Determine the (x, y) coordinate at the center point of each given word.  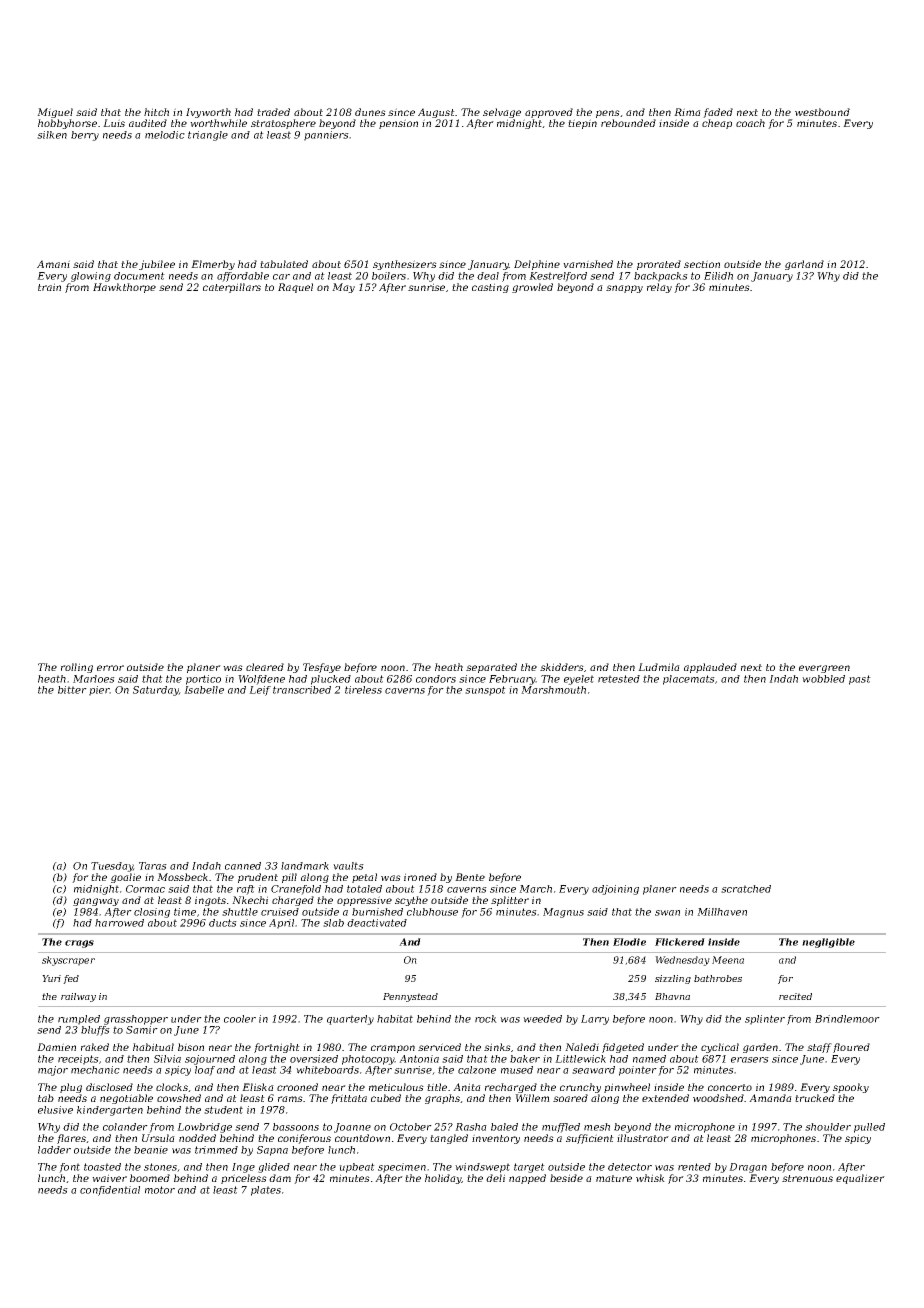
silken (52, 135)
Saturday (156, 691)
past (860, 680)
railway (78, 997)
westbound (822, 112)
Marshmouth (553, 690)
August (436, 113)
